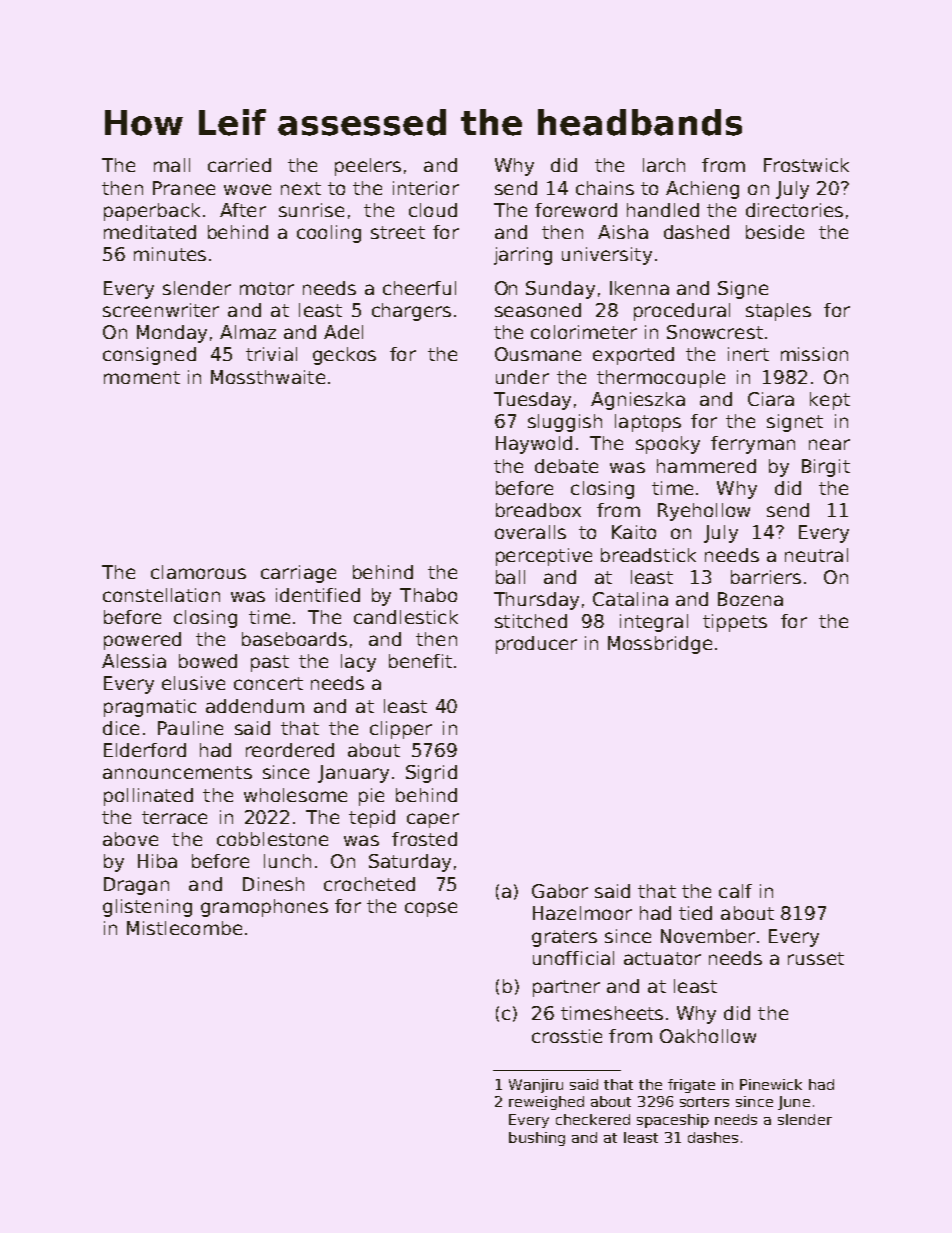 The height and width of the screenshot is (1233, 952). Describe the element at coordinates (537, 1139) in the screenshot. I see `bushing` at that location.
